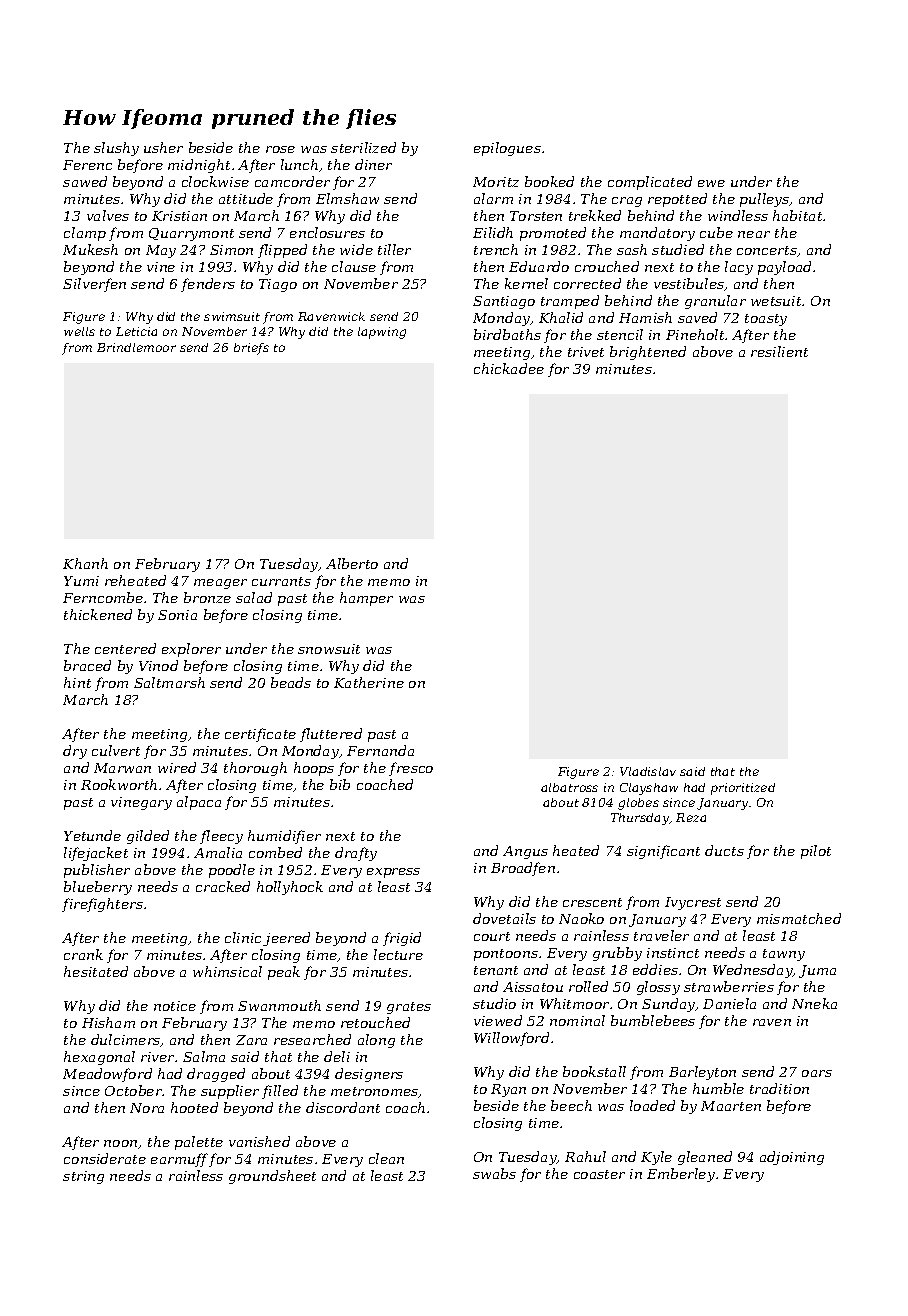  Describe the element at coordinates (366, 599) in the page. I see `hamper` at that location.
